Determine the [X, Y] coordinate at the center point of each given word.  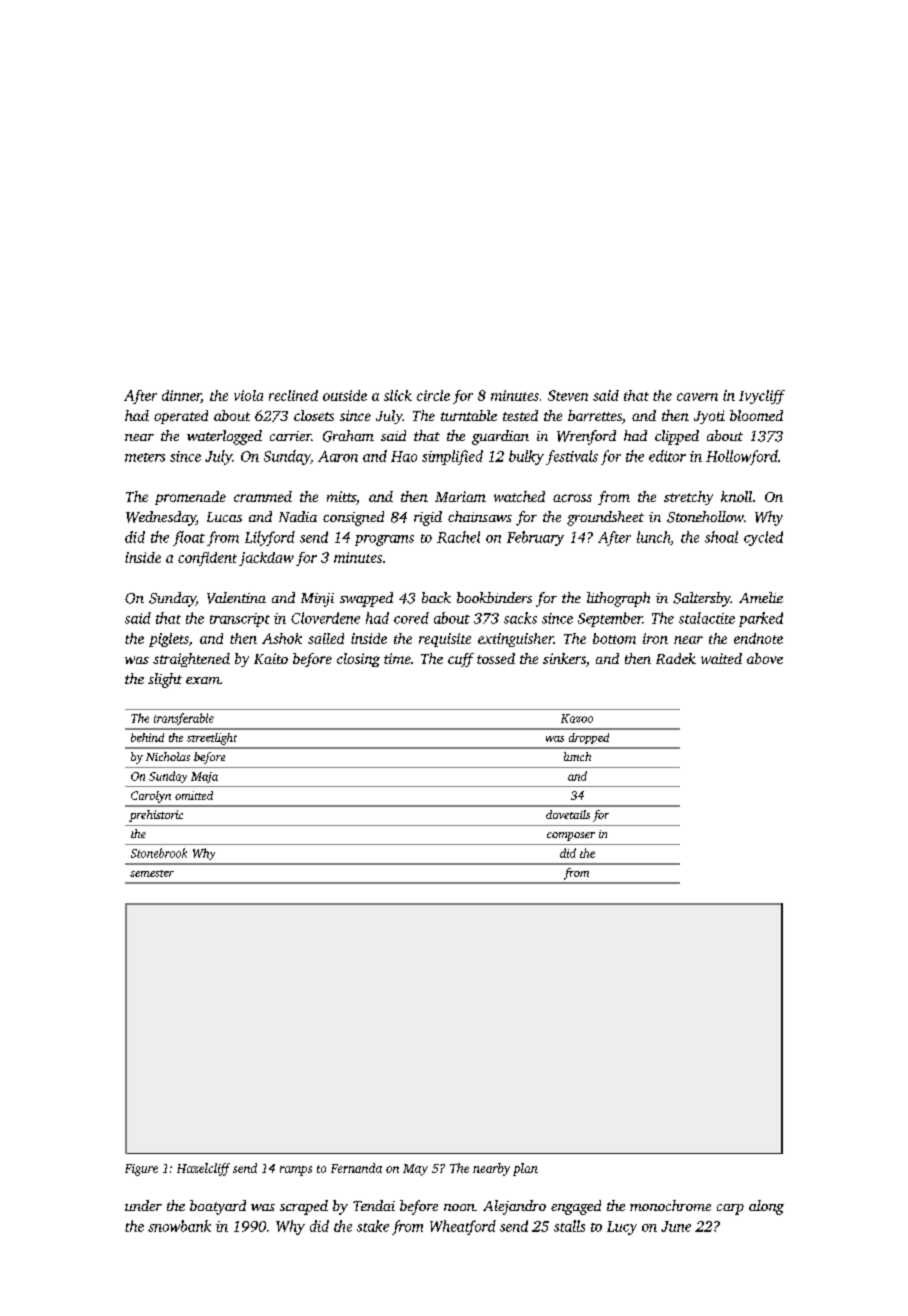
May [415, 1170]
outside [345, 395]
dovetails [568, 814]
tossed [496, 658]
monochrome [670, 1205]
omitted [194, 795]
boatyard [218, 1207]
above [765, 658]
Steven [568, 395]
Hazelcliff [203, 1169]
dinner [181, 396]
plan [525, 1169]
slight [165, 680]
